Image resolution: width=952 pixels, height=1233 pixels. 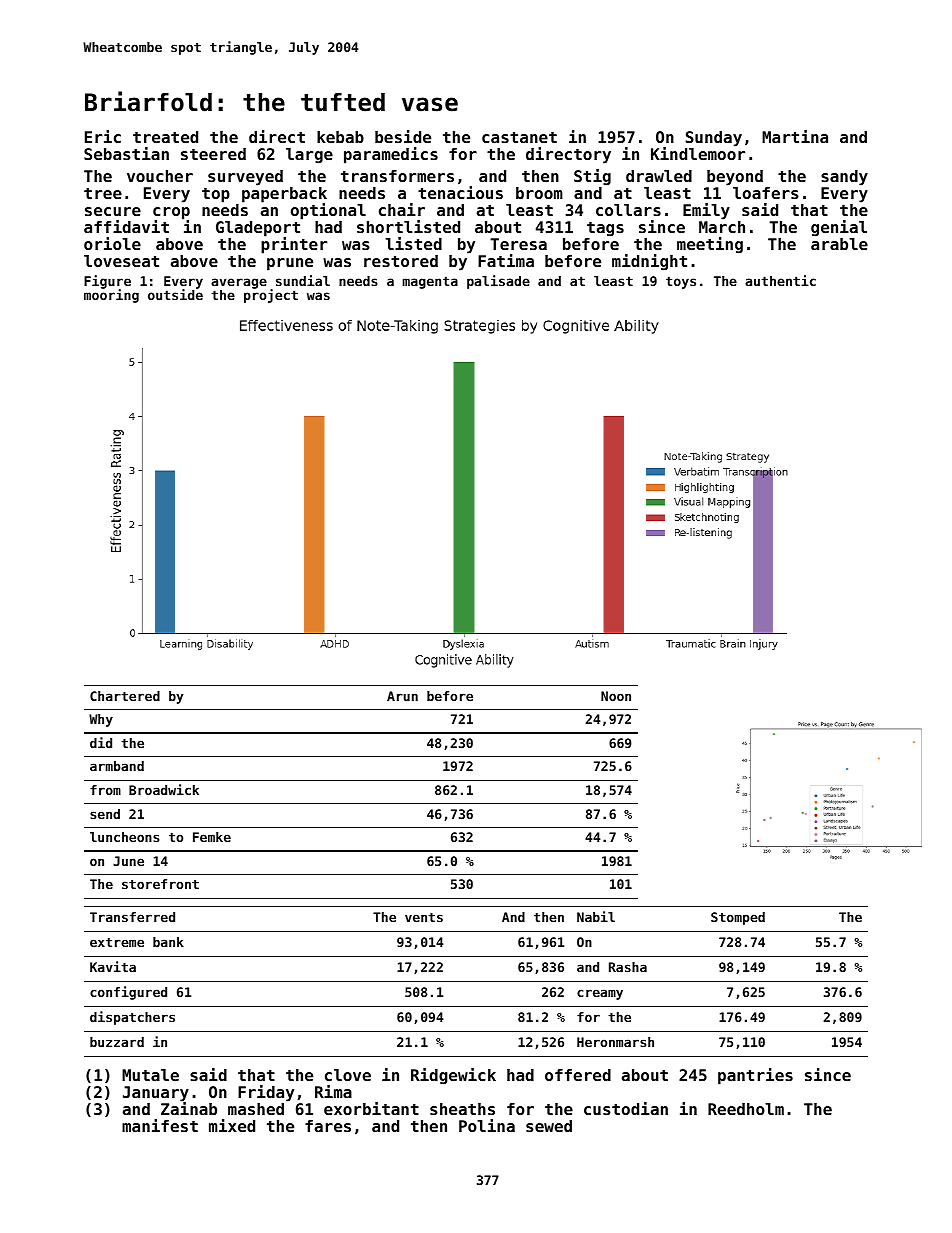 What do you see at coordinates (498, 282) in the image?
I see `palisade` at bounding box center [498, 282].
